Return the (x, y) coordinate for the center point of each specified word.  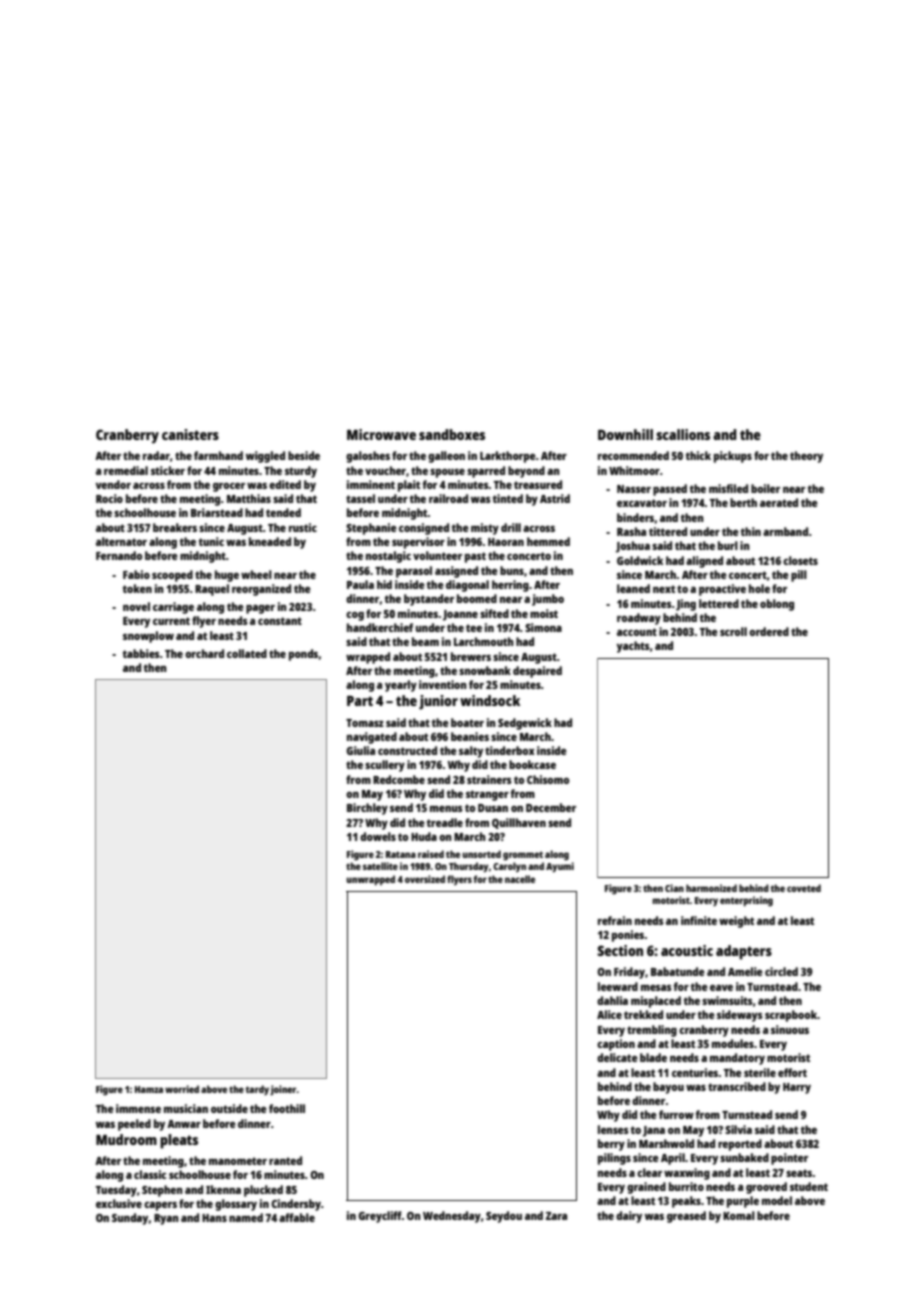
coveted (804, 888)
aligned (704, 562)
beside (304, 455)
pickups (733, 457)
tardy (257, 1090)
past (475, 557)
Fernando (119, 555)
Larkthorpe (508, 457)
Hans (214, 1218)
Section (620, 950)
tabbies (141, 653)
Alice (609, 1014)
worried (182, 1089)
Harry (797, 1088)
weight (736, 922)
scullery (385, 766)
